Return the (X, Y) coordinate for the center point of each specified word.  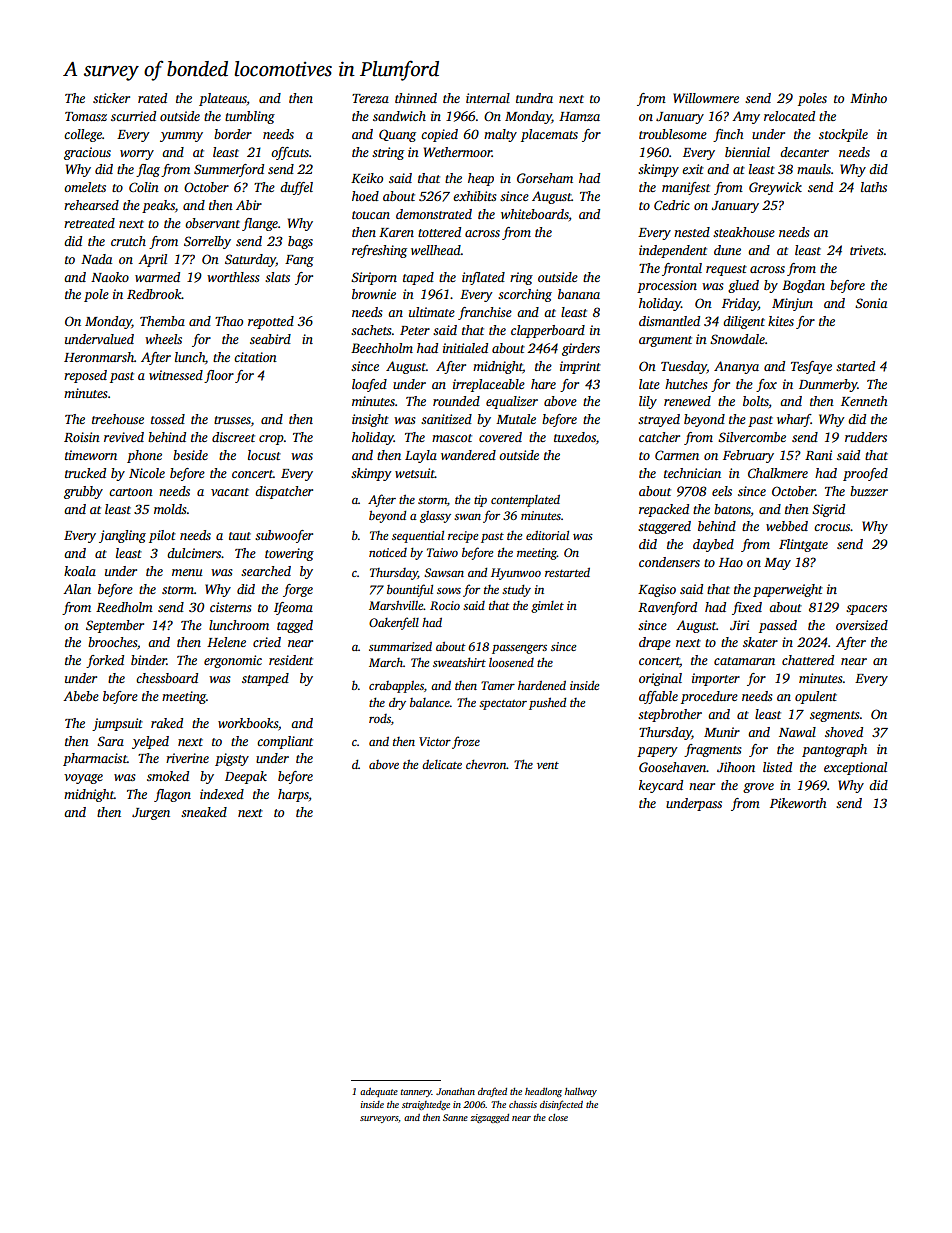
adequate (379, 1092)
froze (466, 742)
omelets (85, 187)
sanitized (446, 419)
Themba (162, 321)
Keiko (367, 178)
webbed (787, 526)
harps (293, 795)
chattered (808, 660)
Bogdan (803, 286)
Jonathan (455, 1091)
